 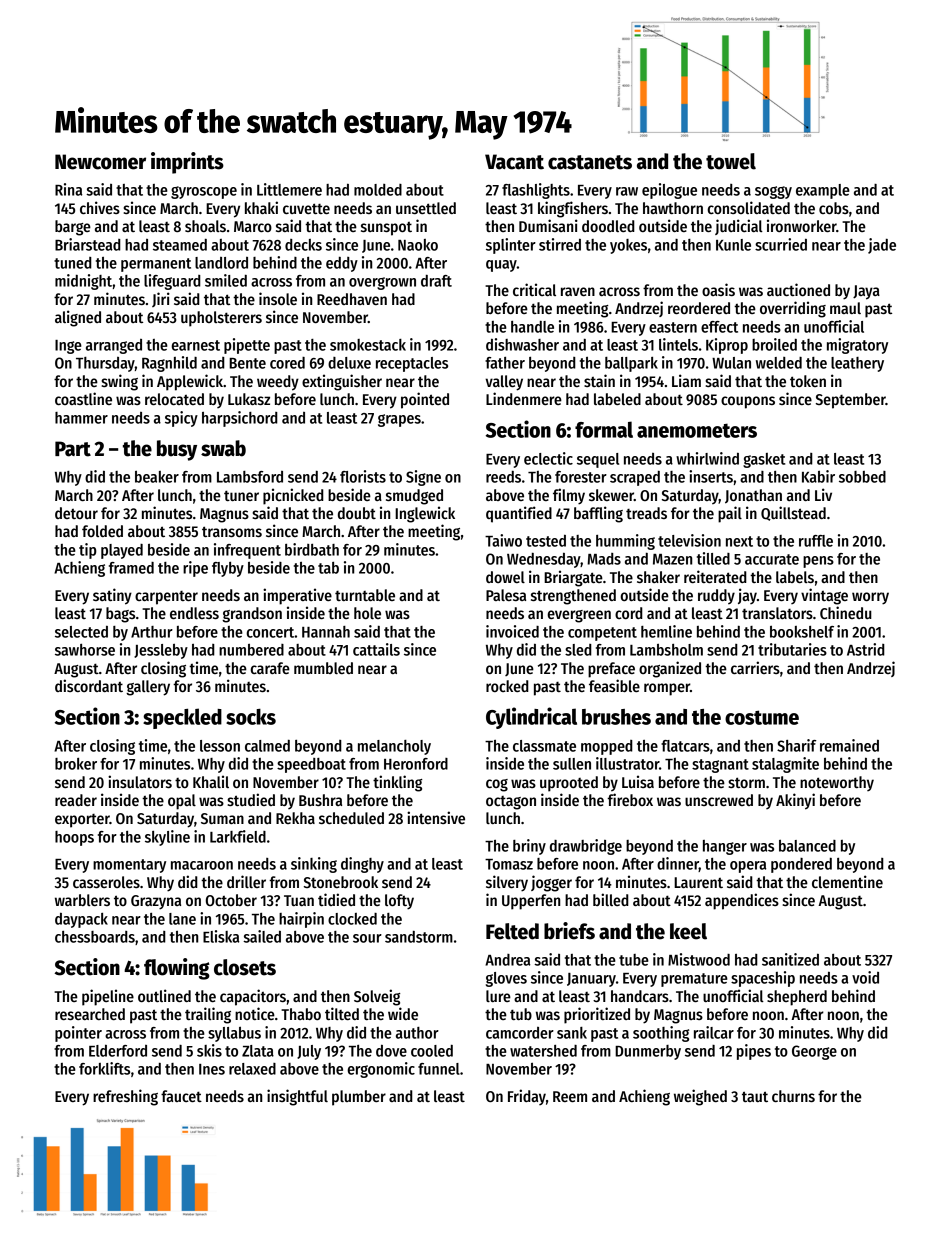 I want to click on Akinyi, so click(x=795, y=801).
